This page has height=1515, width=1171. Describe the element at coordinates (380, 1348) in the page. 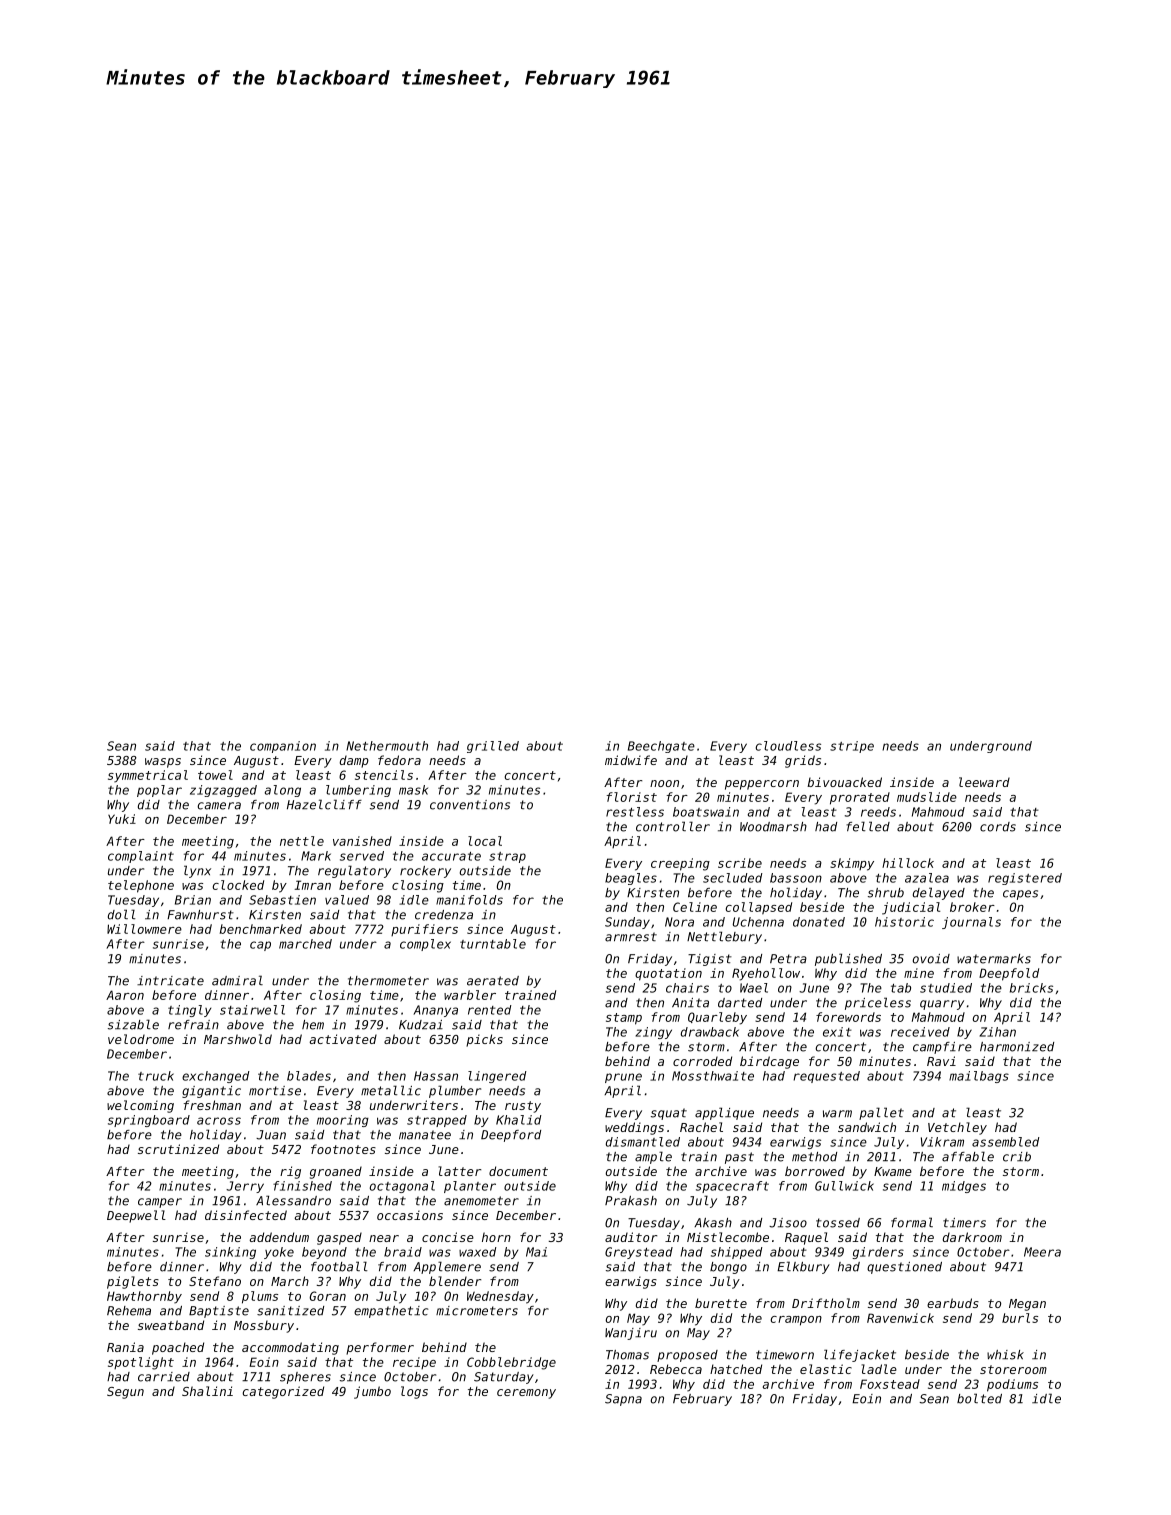

I see `performer` at that location.
